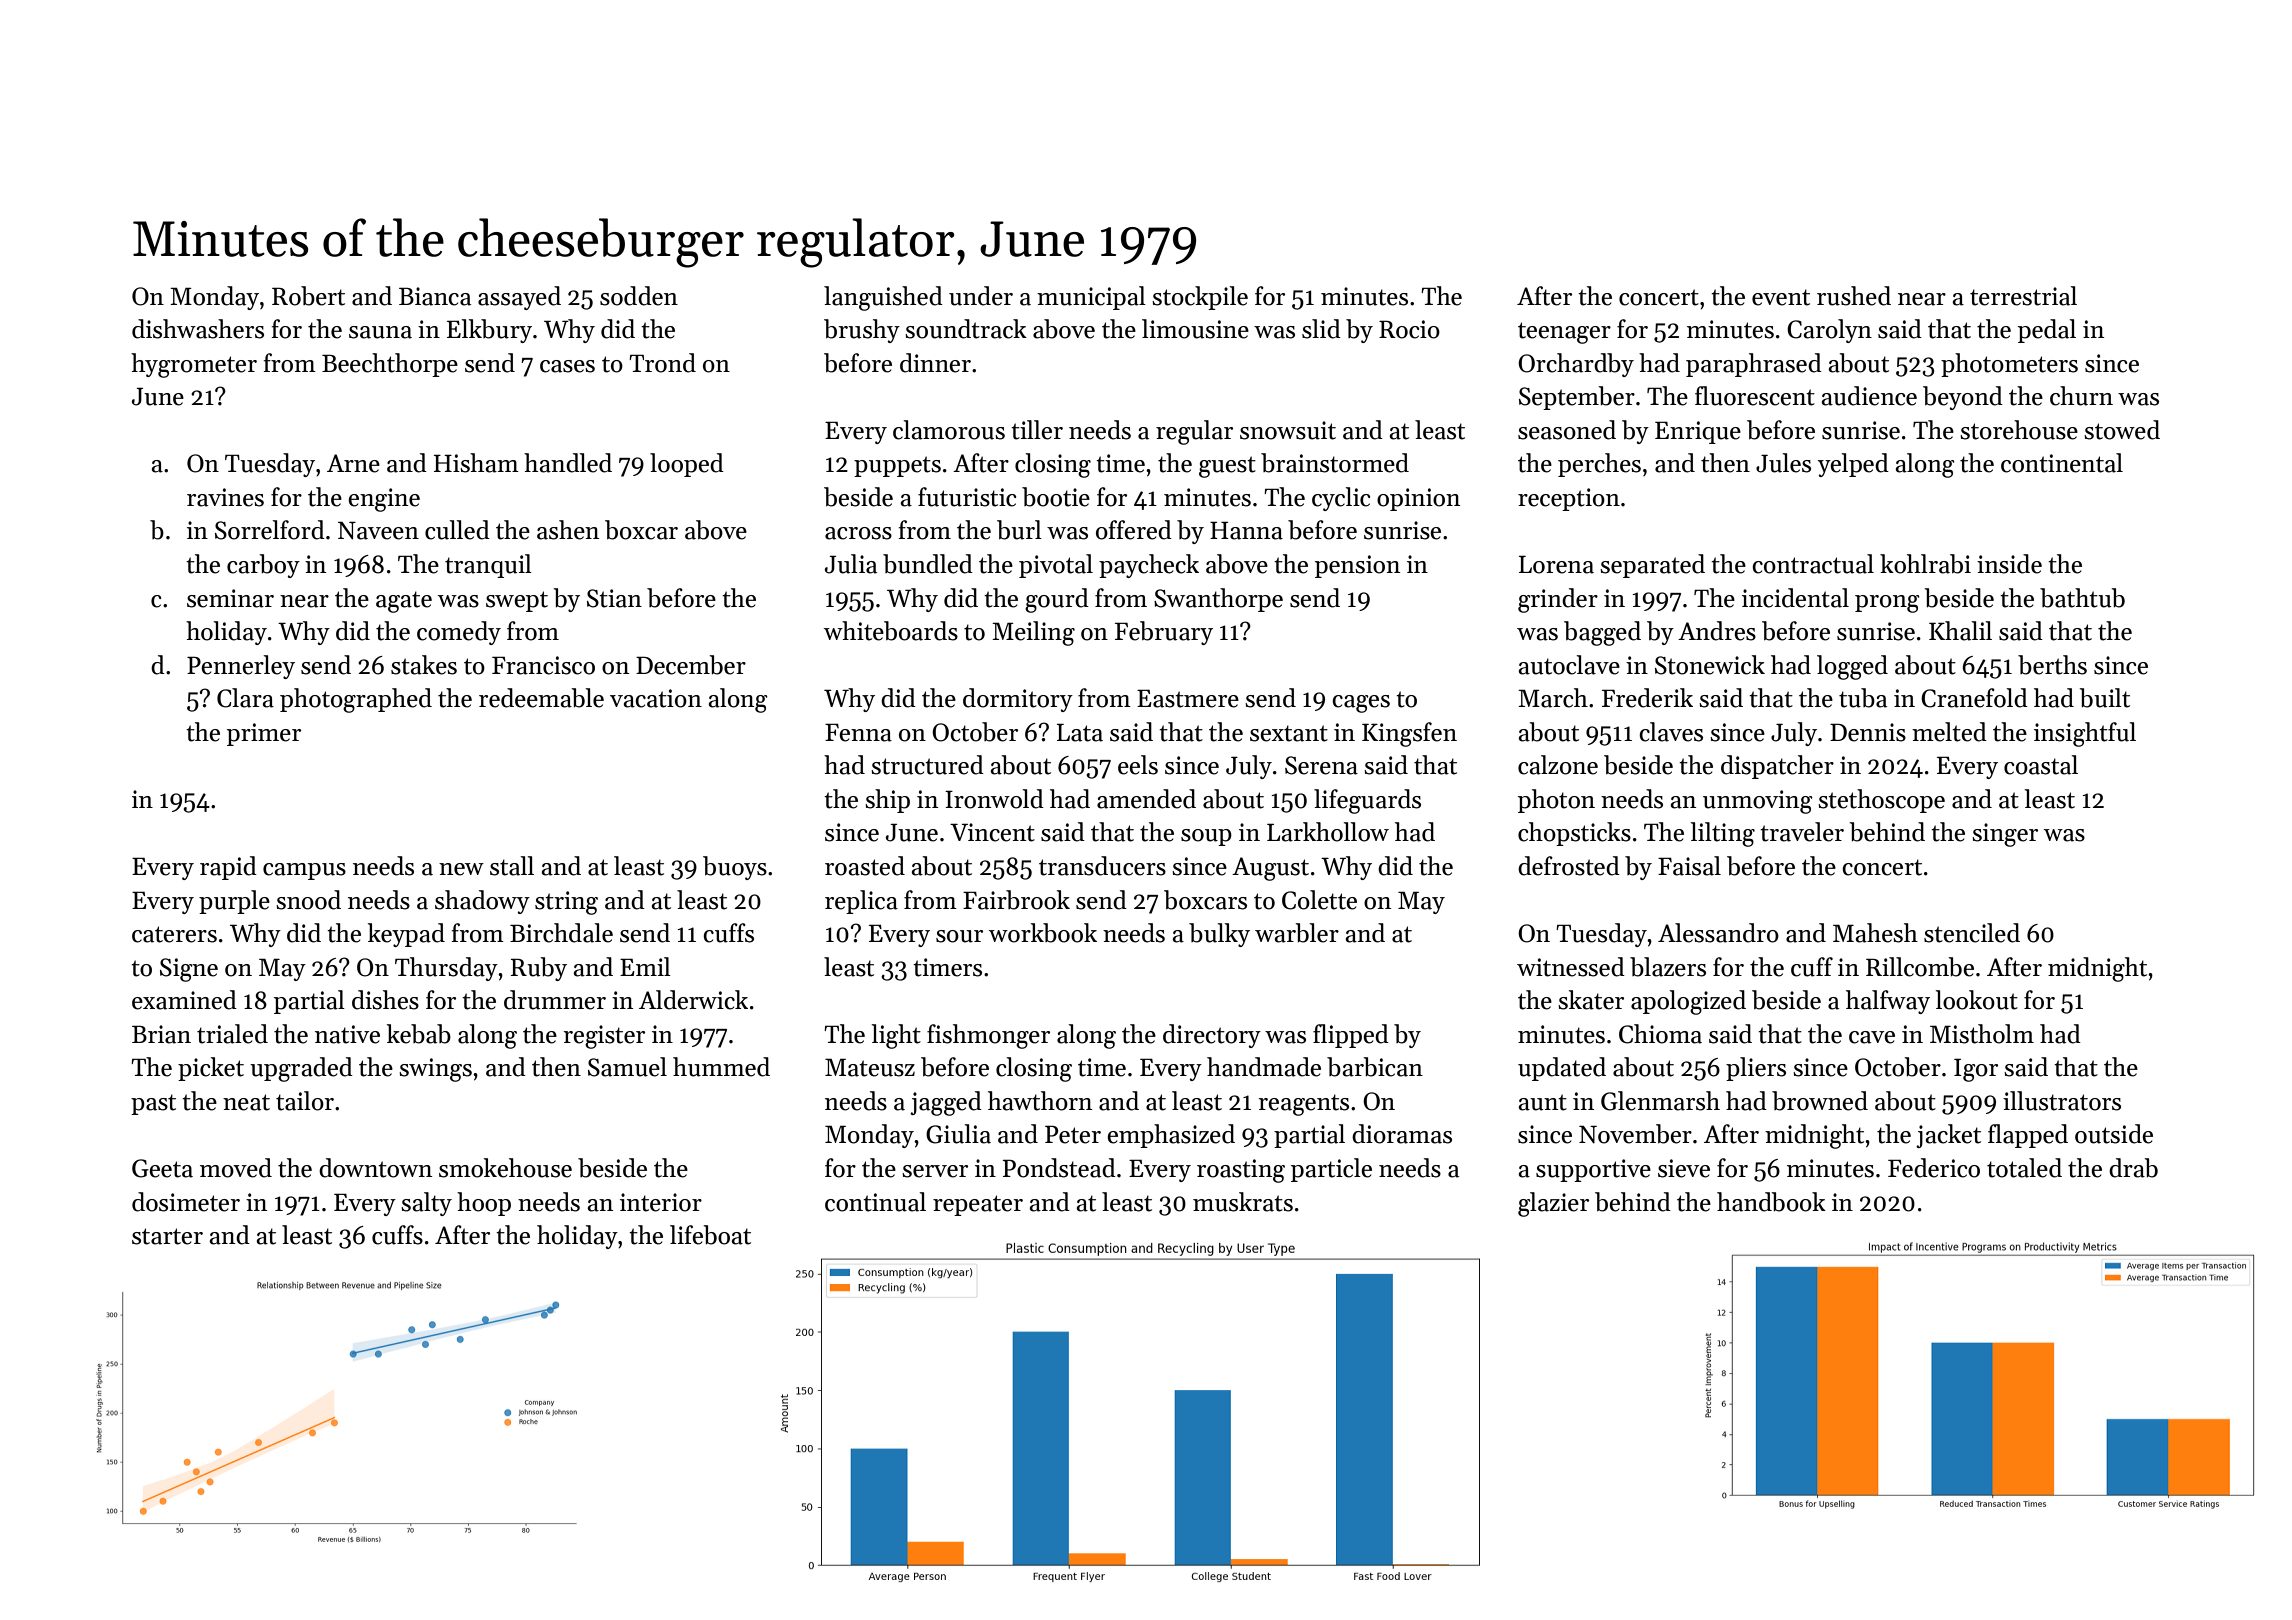 This page has width=2292, height=1620. What do you see at coordinates (435, 1070) in the page?
I see `swings` at bounding box center [435, 1070].
